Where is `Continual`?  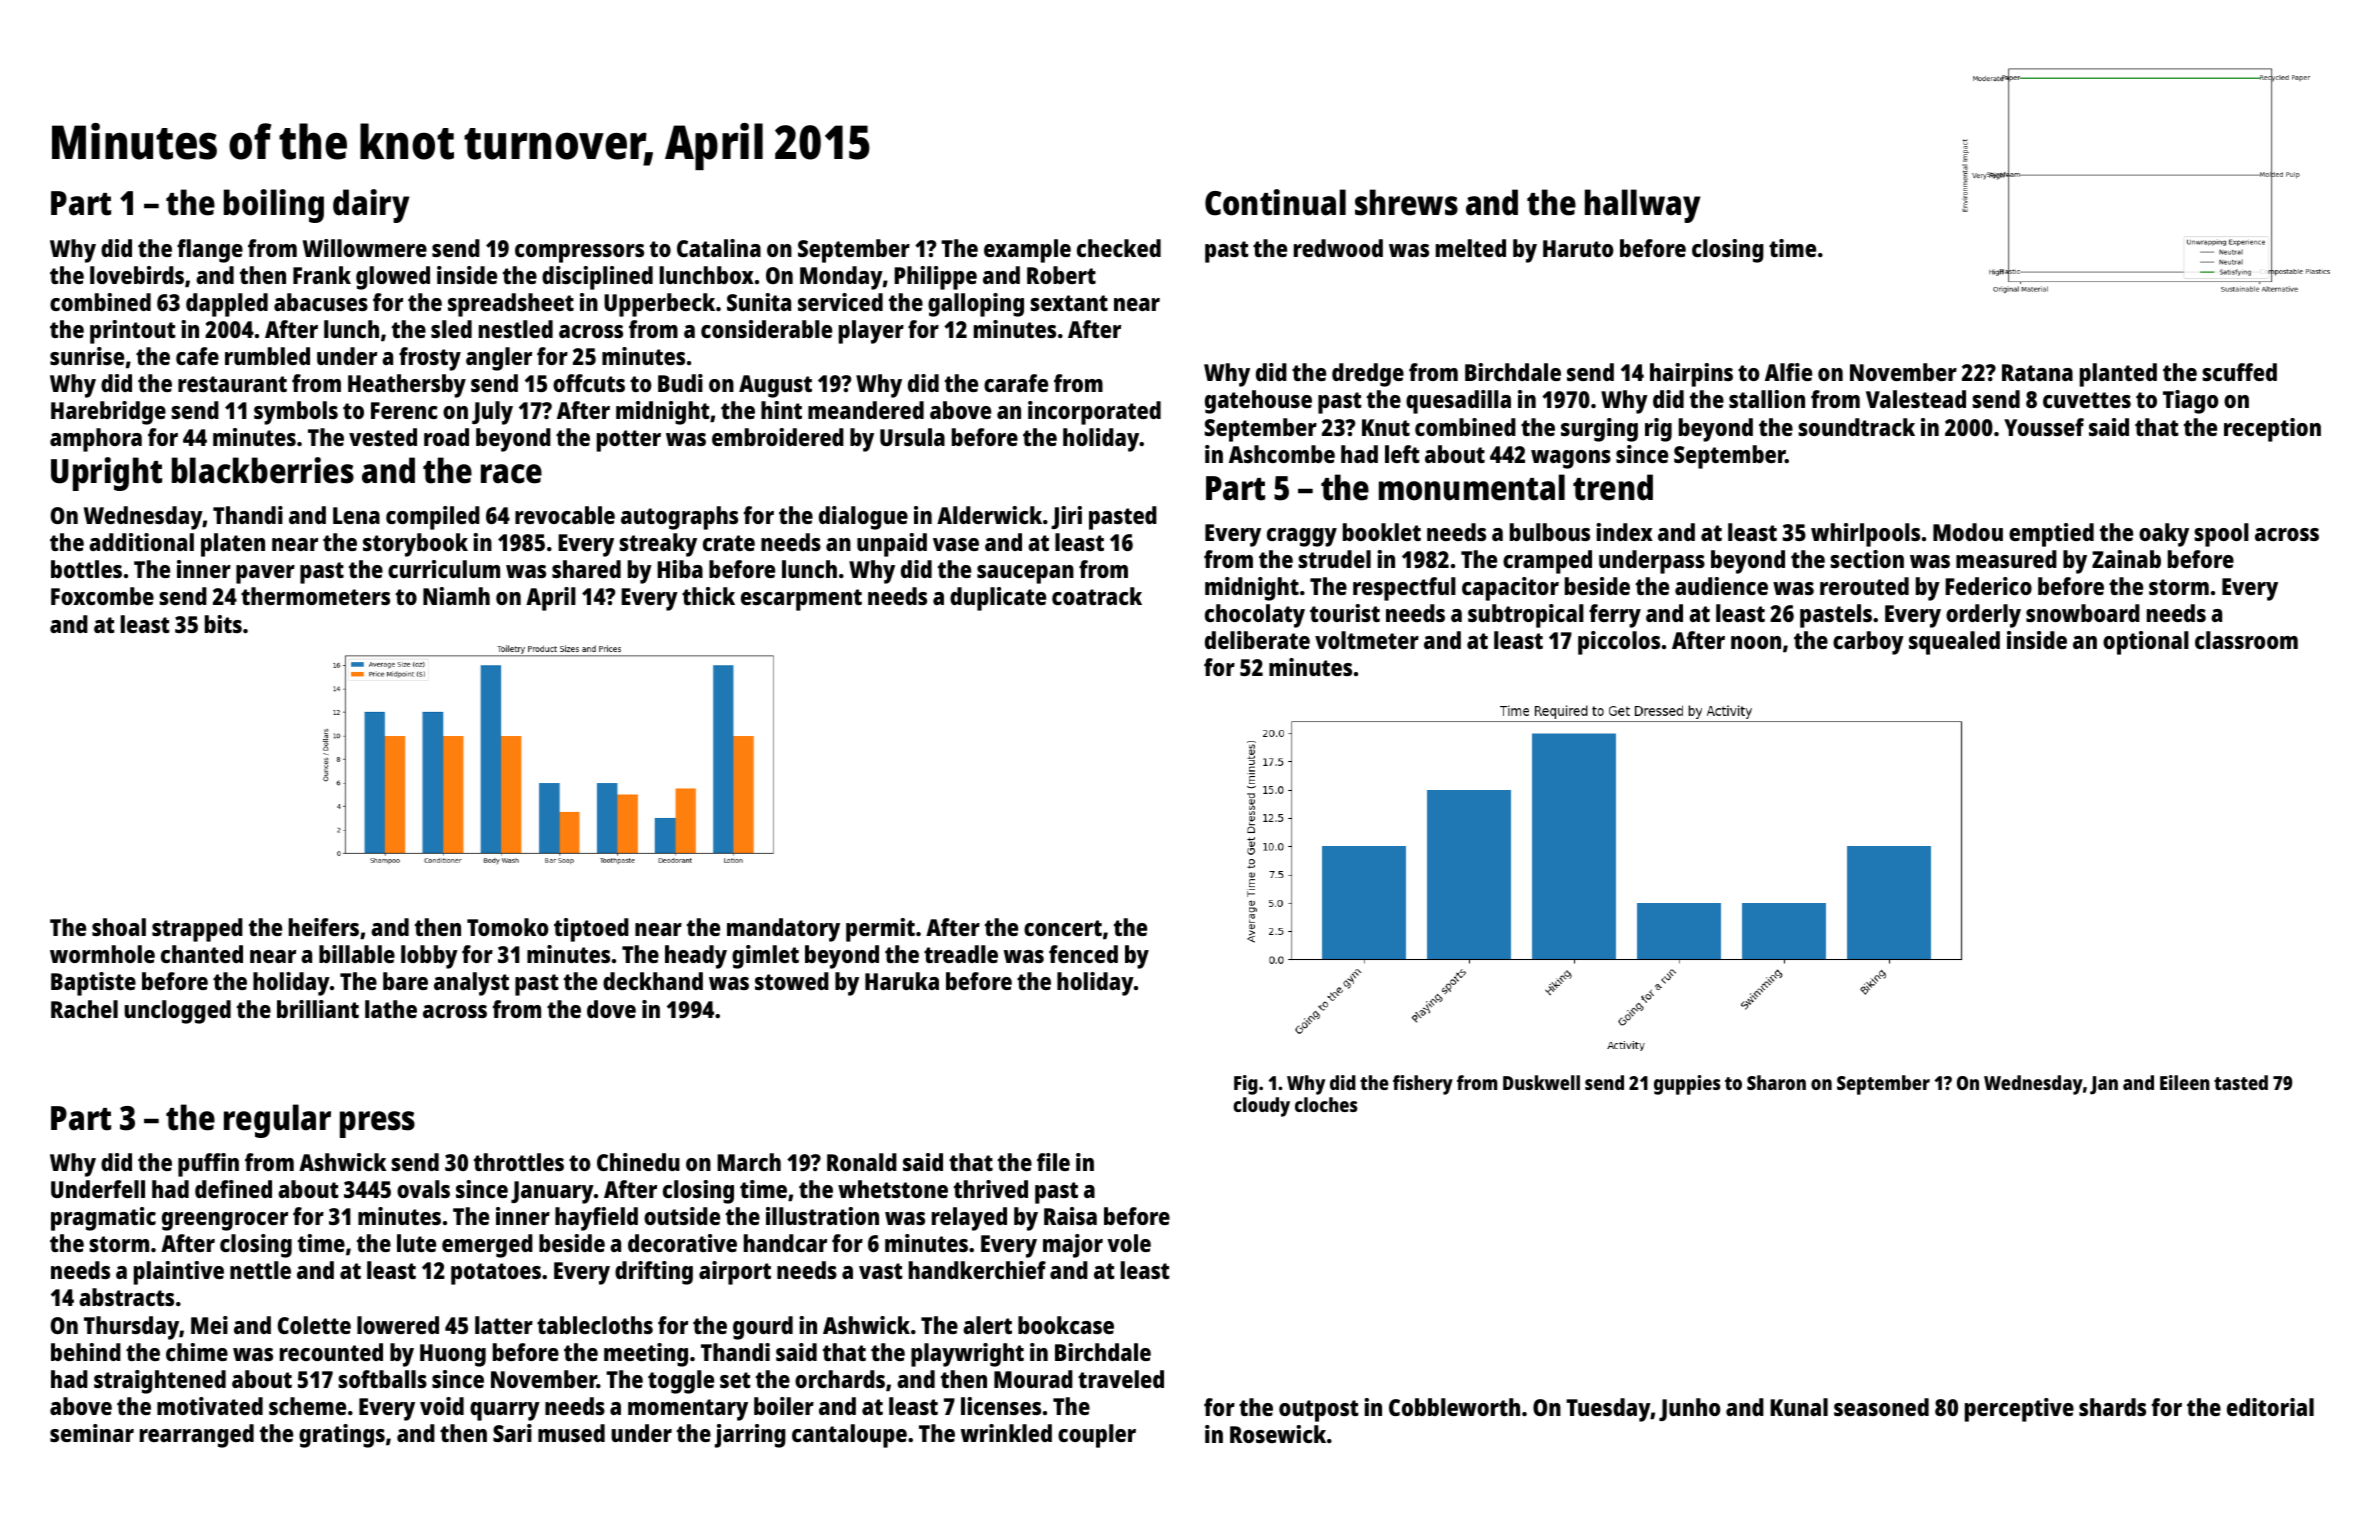
Continual is located at coordinates (1275, 202).
